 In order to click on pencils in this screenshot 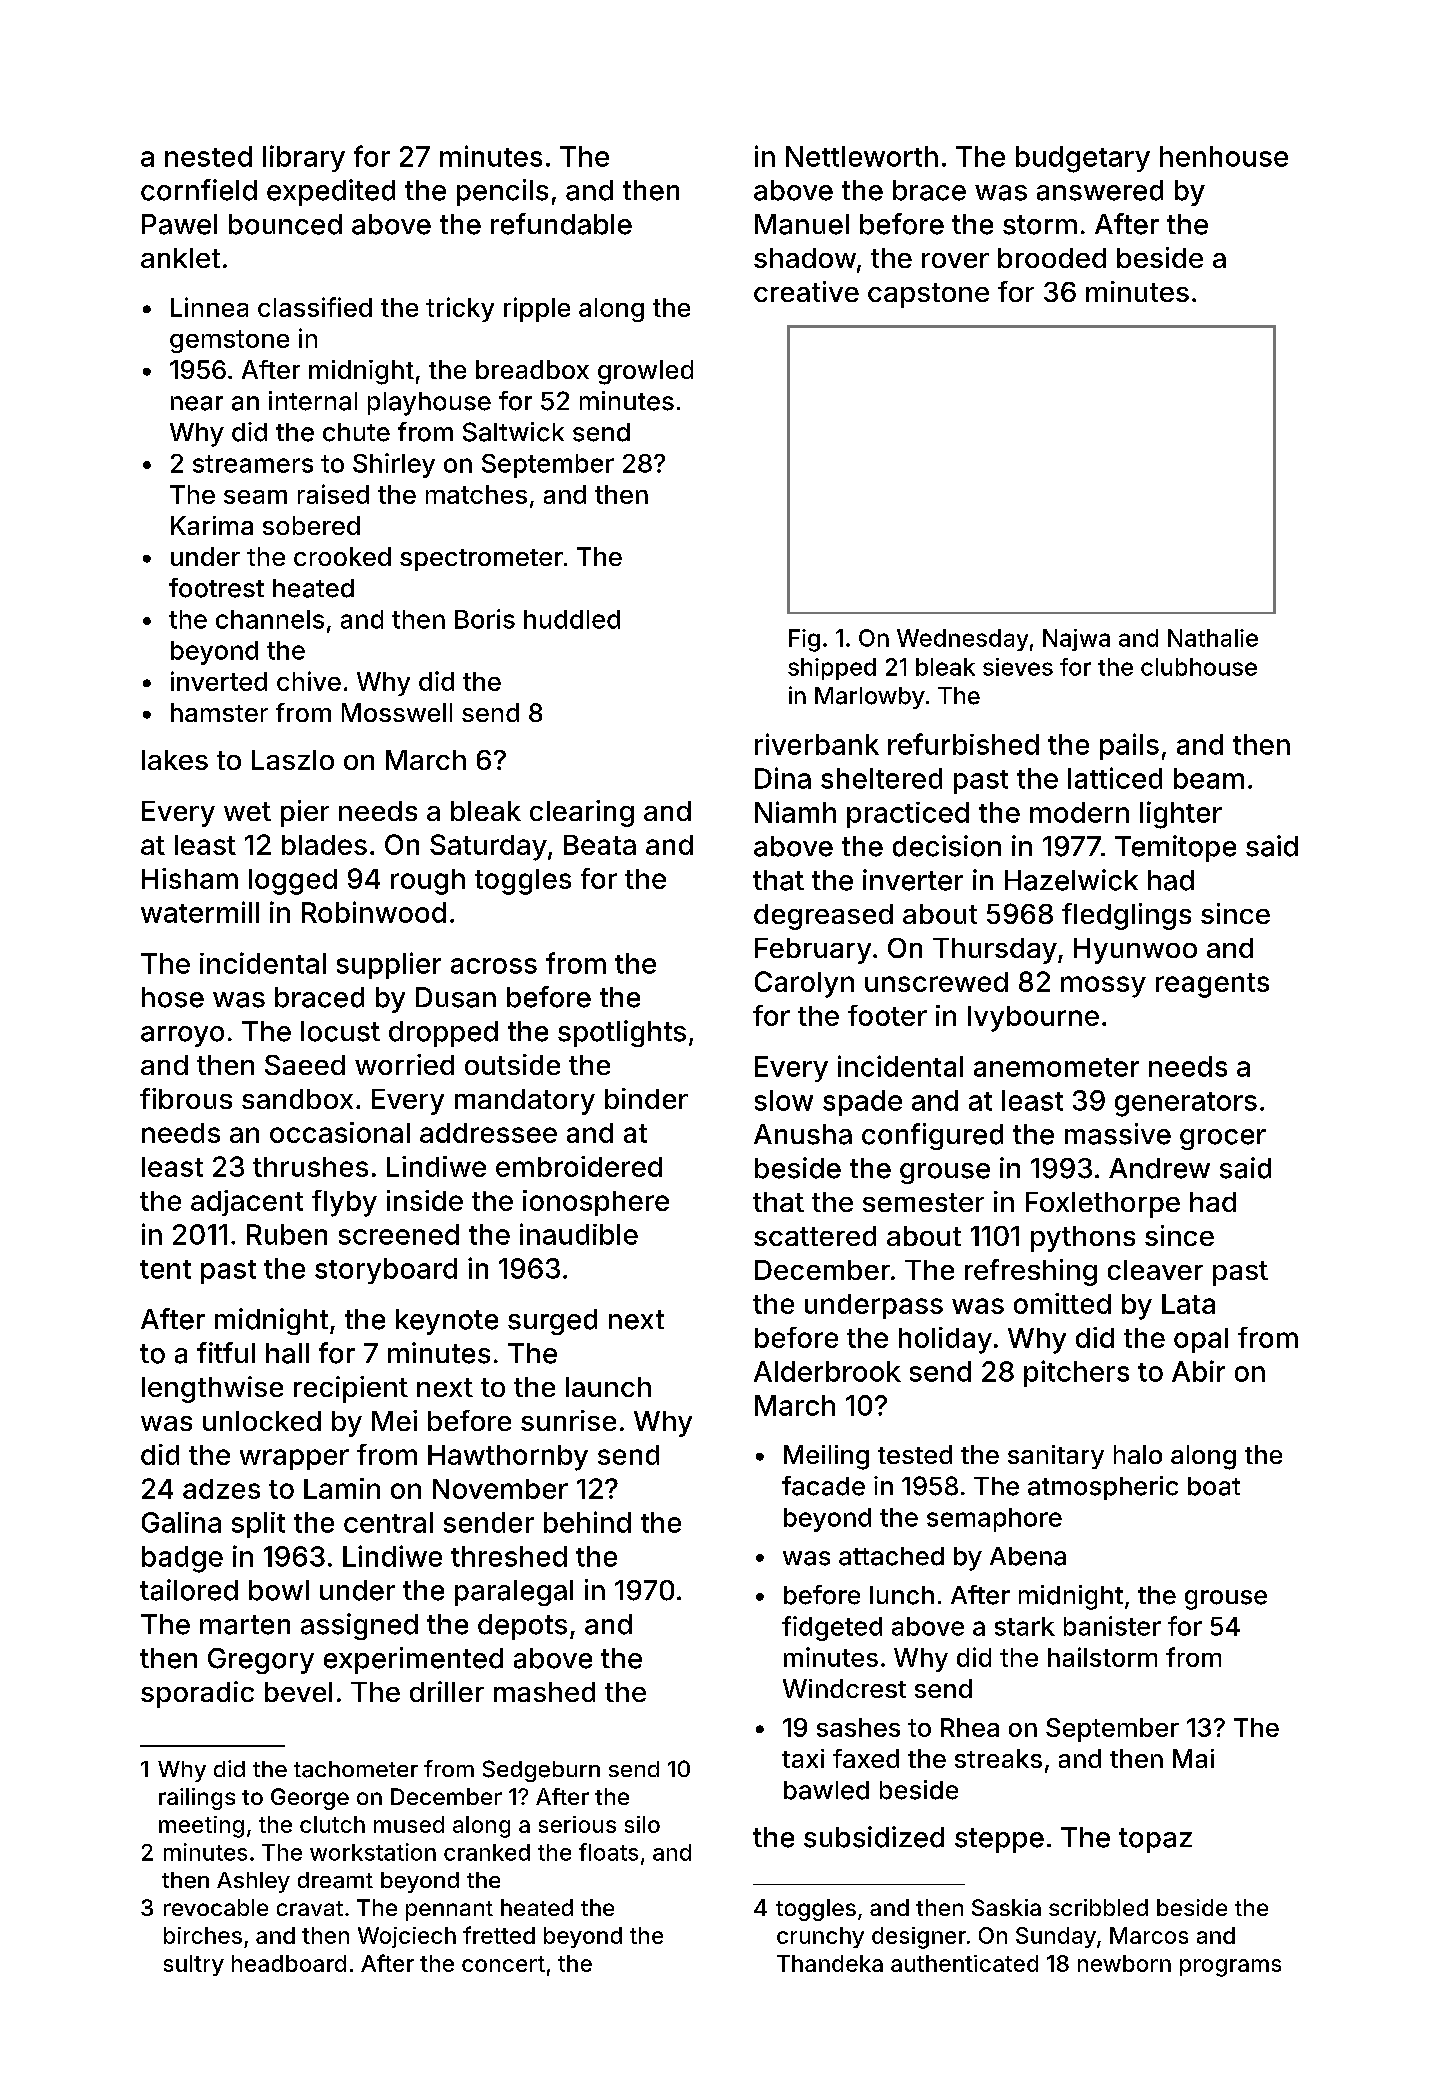, I will do `click(502, 192)`.
